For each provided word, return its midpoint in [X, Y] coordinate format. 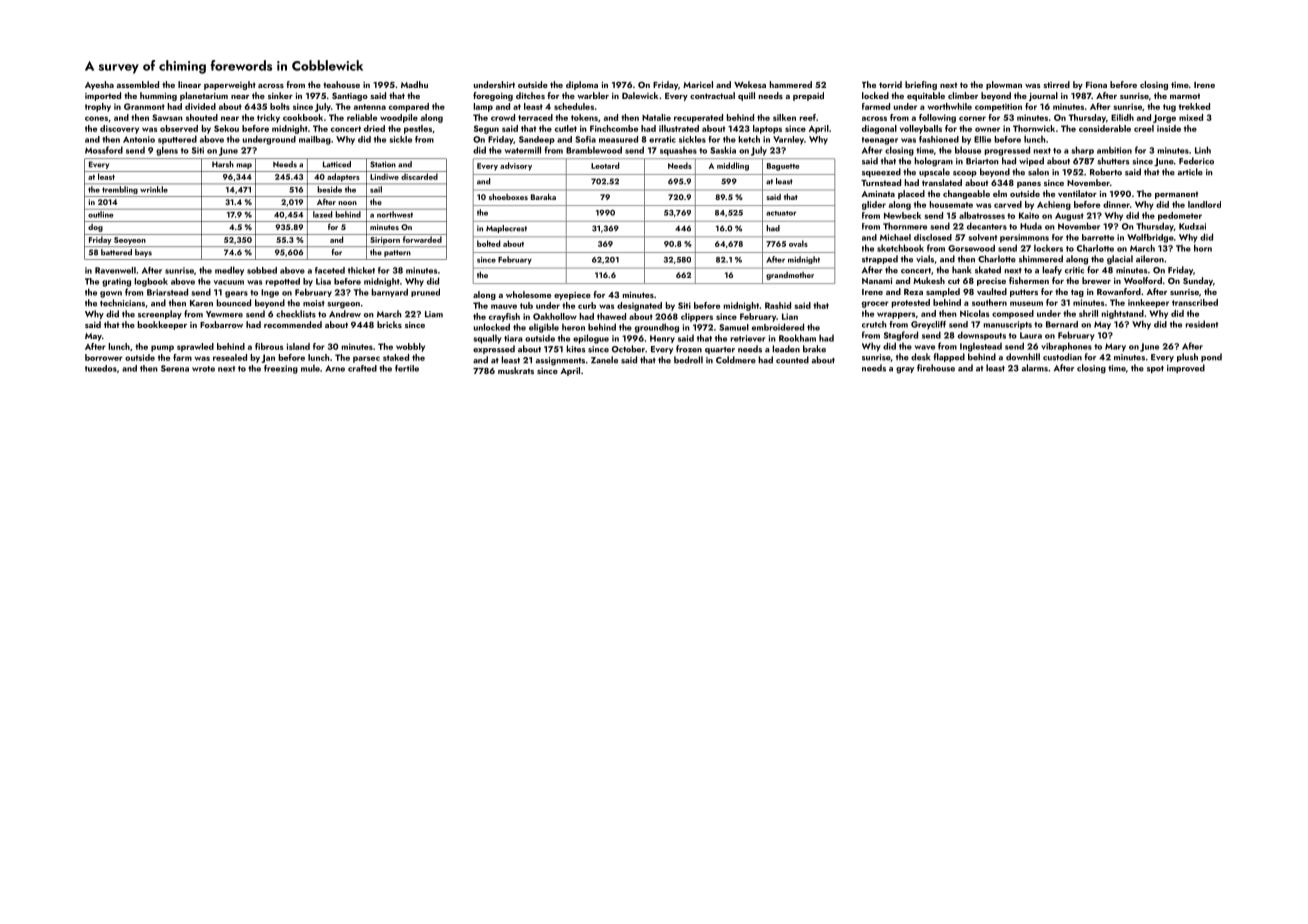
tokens [584, 117]
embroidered [778, 327]
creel [1144, 128]
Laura [1031, 335]
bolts [280, 106]
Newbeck [902, 215]
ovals [798, 243]
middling [733, 166]
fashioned [939, 139]
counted [792, 360]
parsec [366, 359]
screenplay [160, 314]
